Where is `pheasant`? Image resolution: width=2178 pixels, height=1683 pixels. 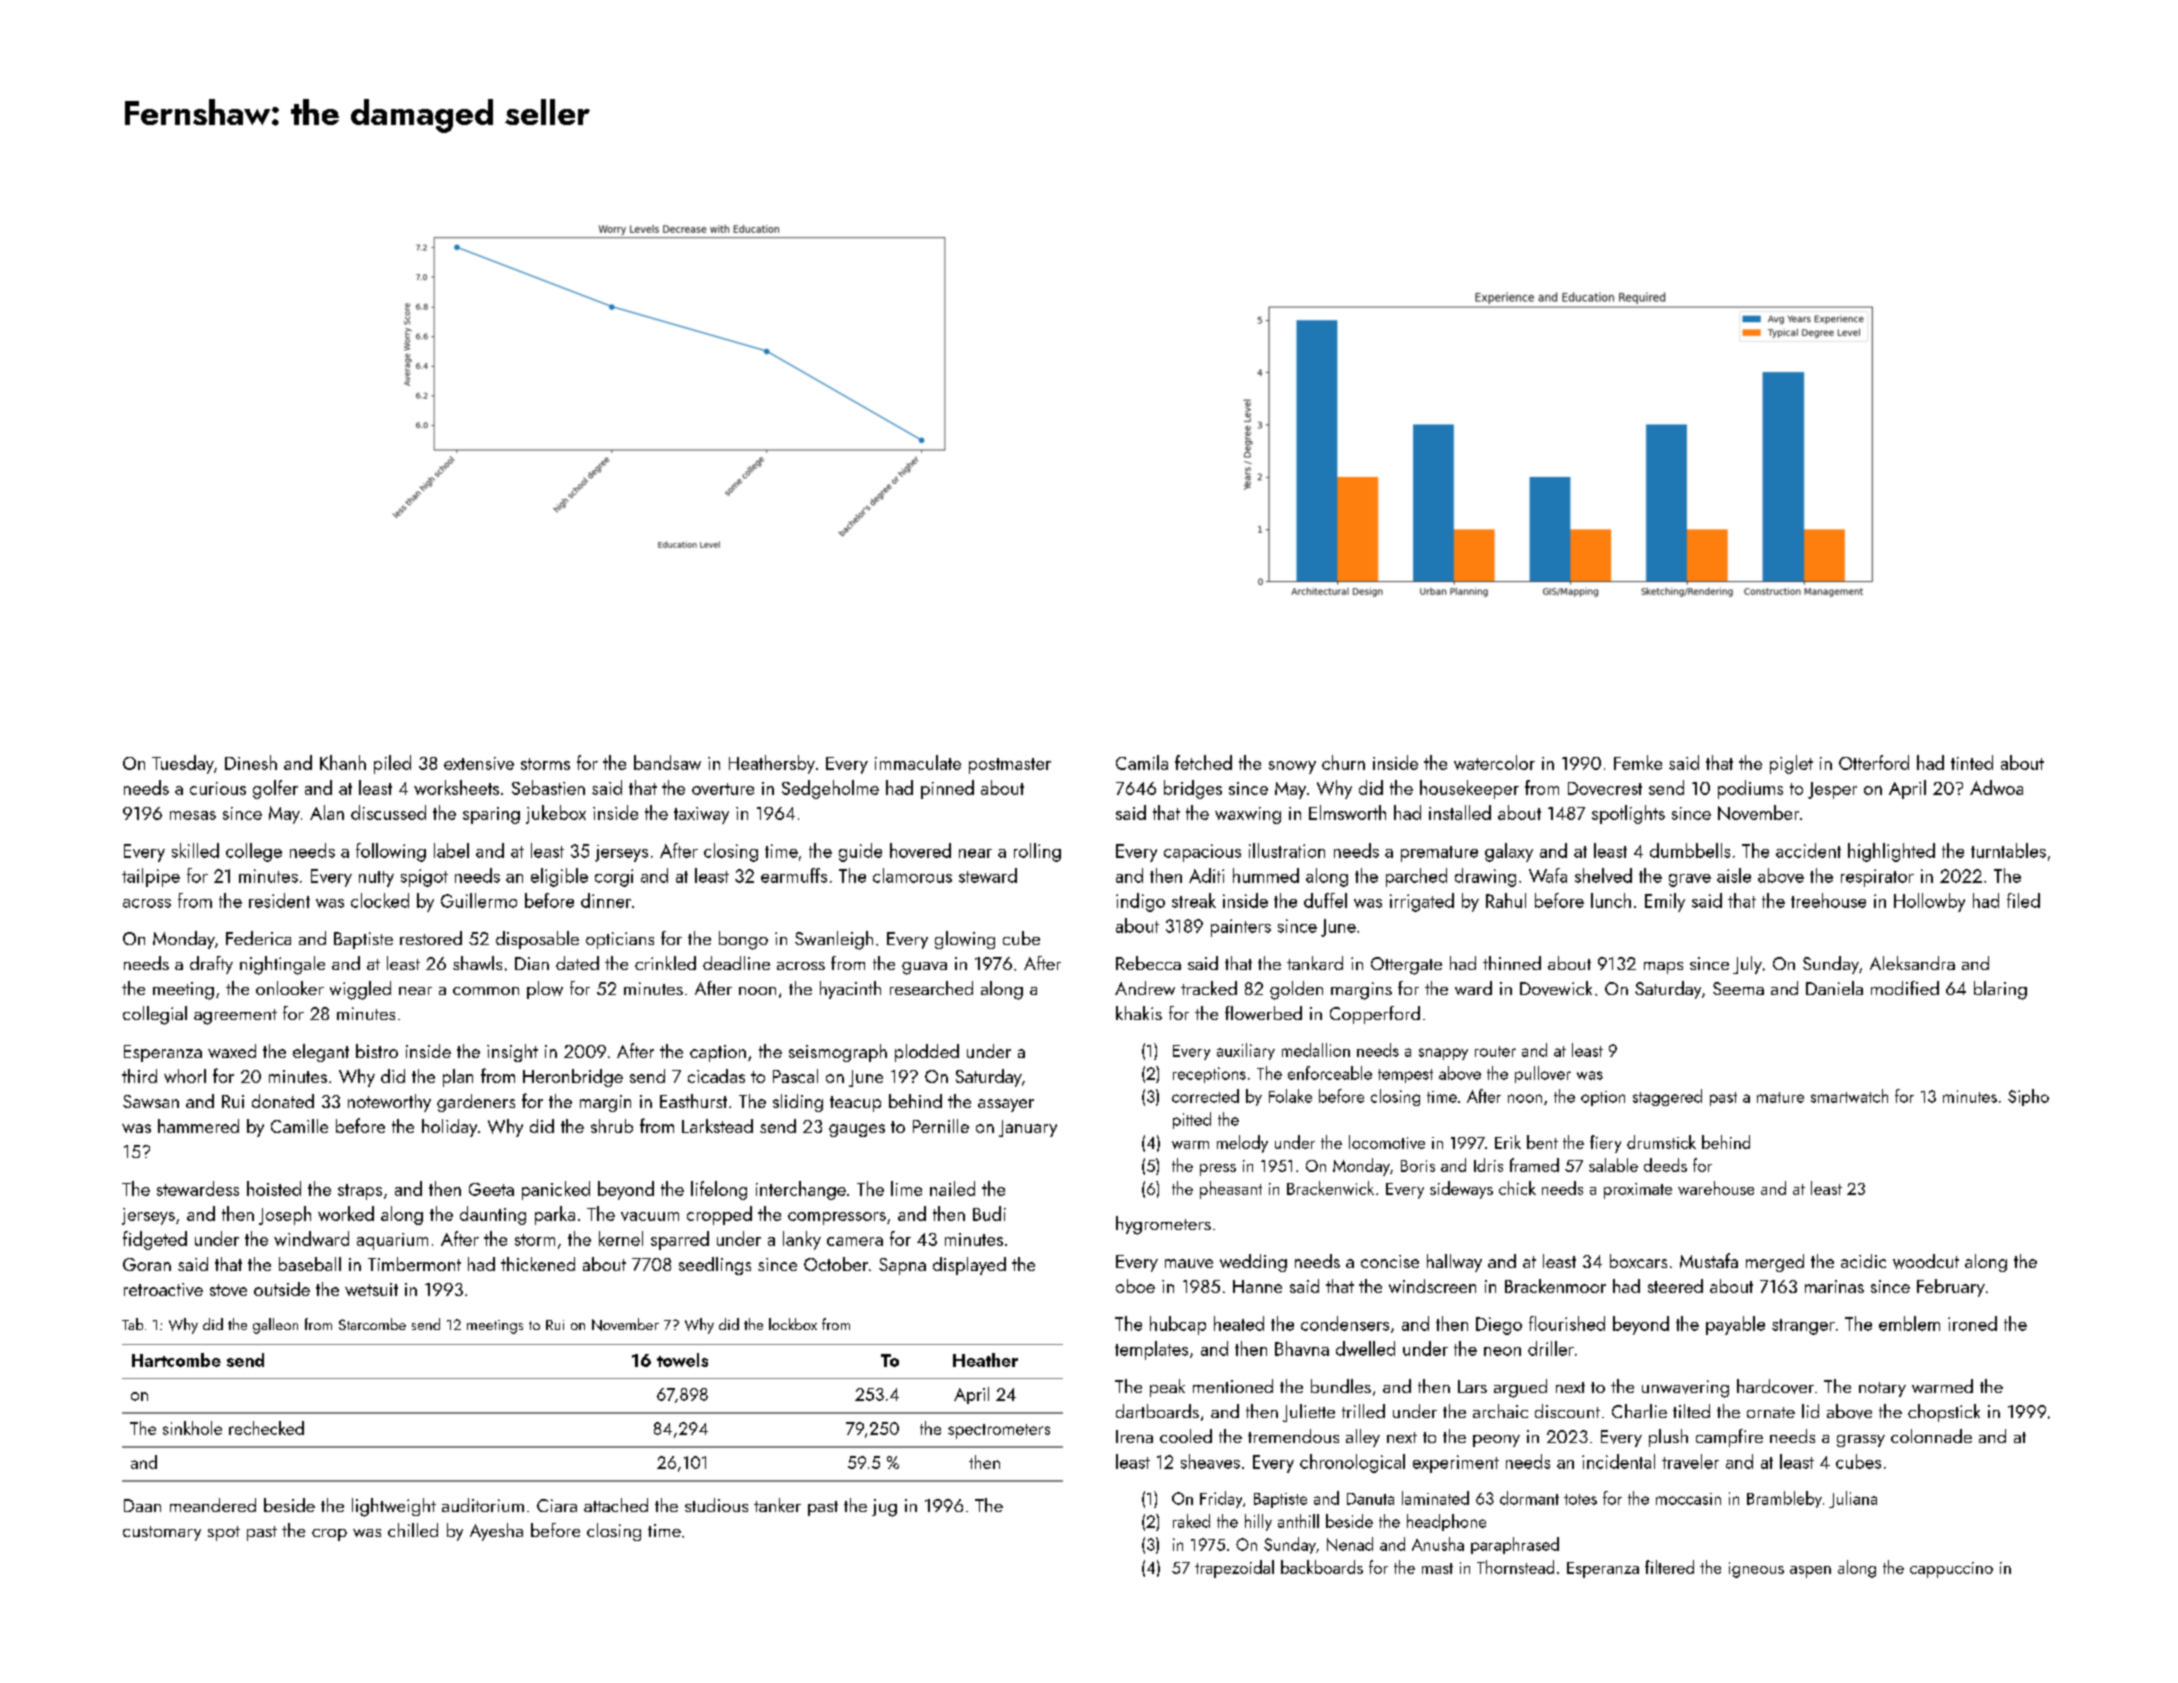 pheasant is located at coordinates (1231, 1190).
